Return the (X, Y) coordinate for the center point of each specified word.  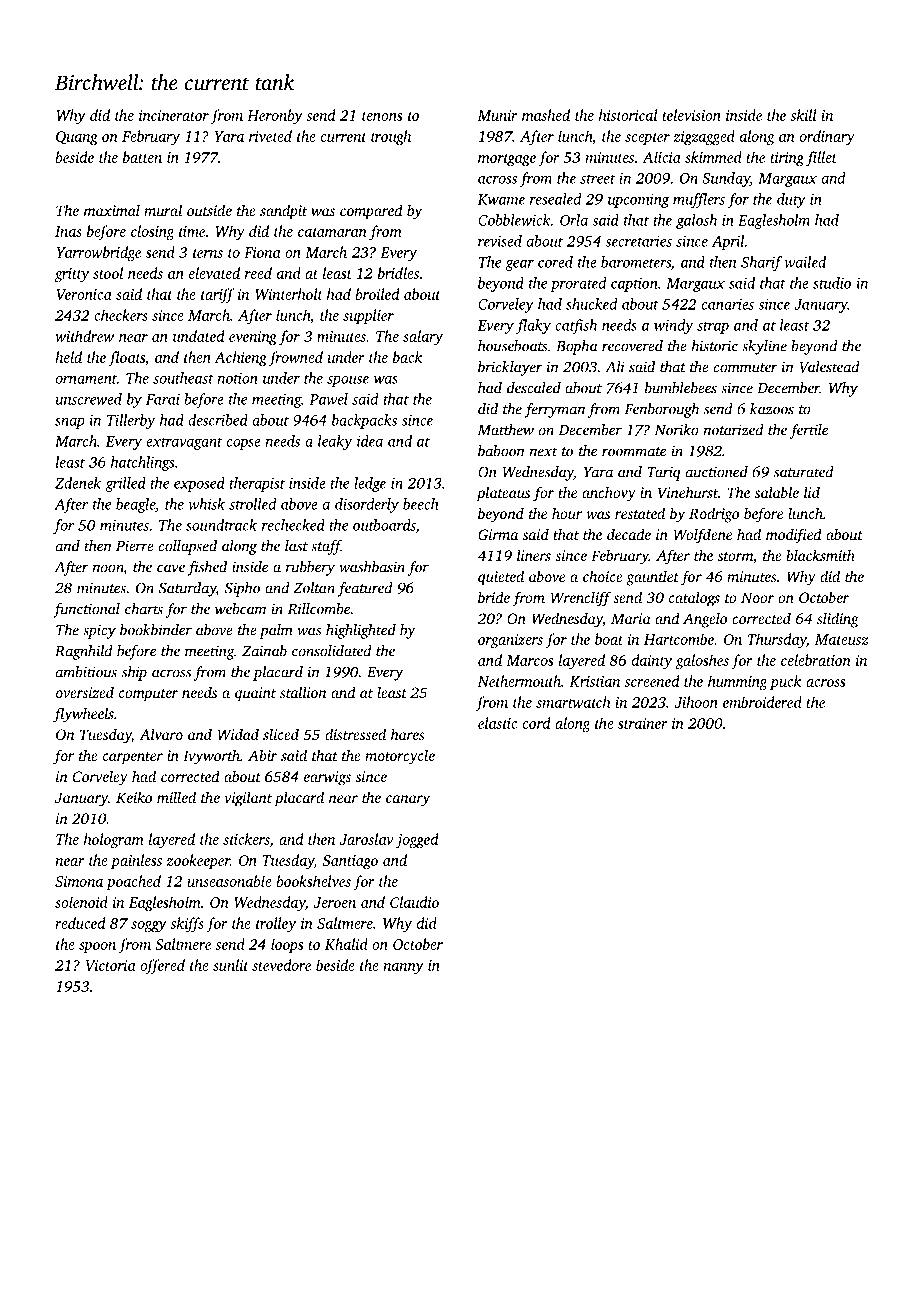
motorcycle (400, 757)
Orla (574, 220)
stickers (246, 839)
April (728, 242)
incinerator (174, 115)
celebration (816, 660)
